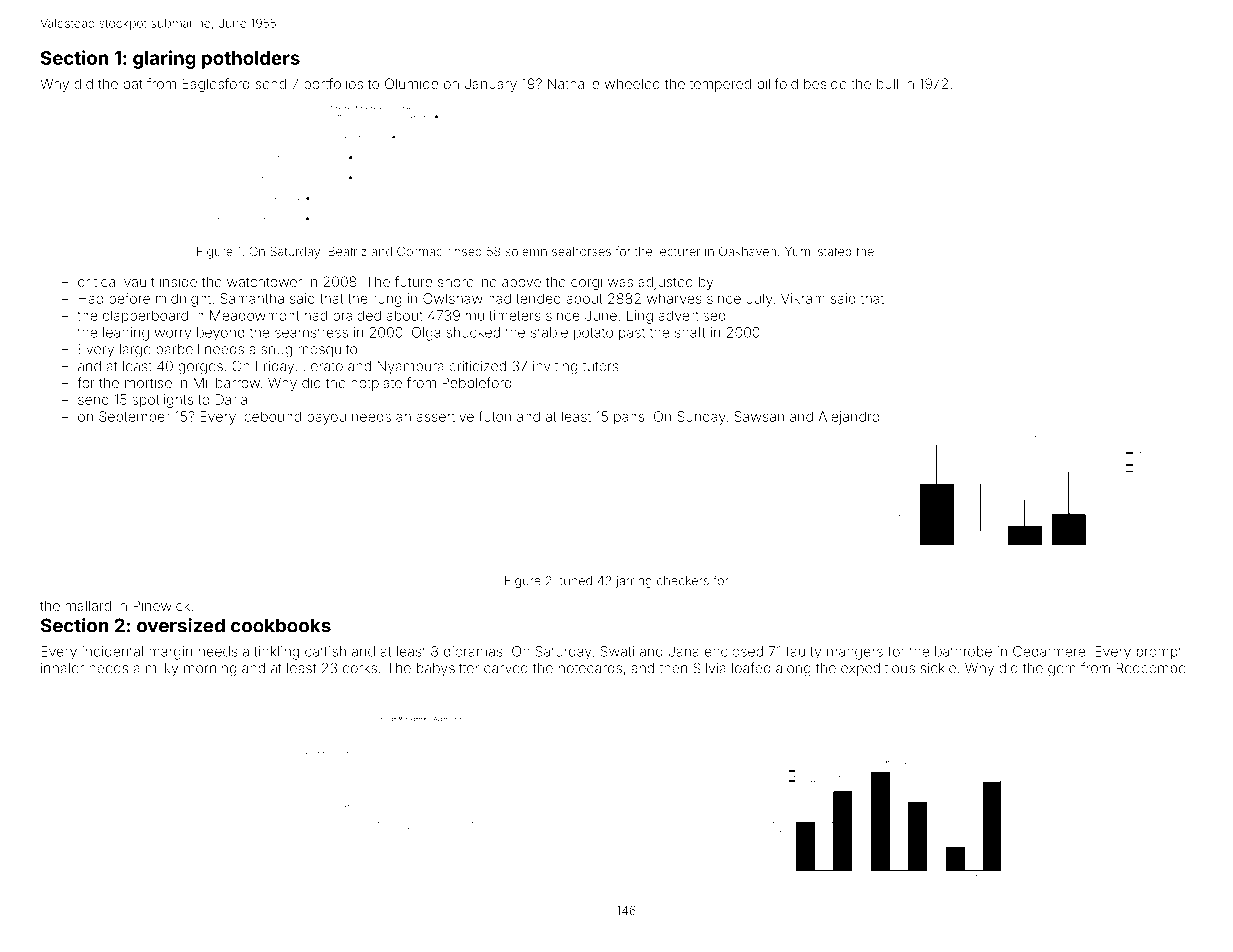  Describe the element at coordinates (326, 418) in the screenshot. I see `bayou` at that location.
